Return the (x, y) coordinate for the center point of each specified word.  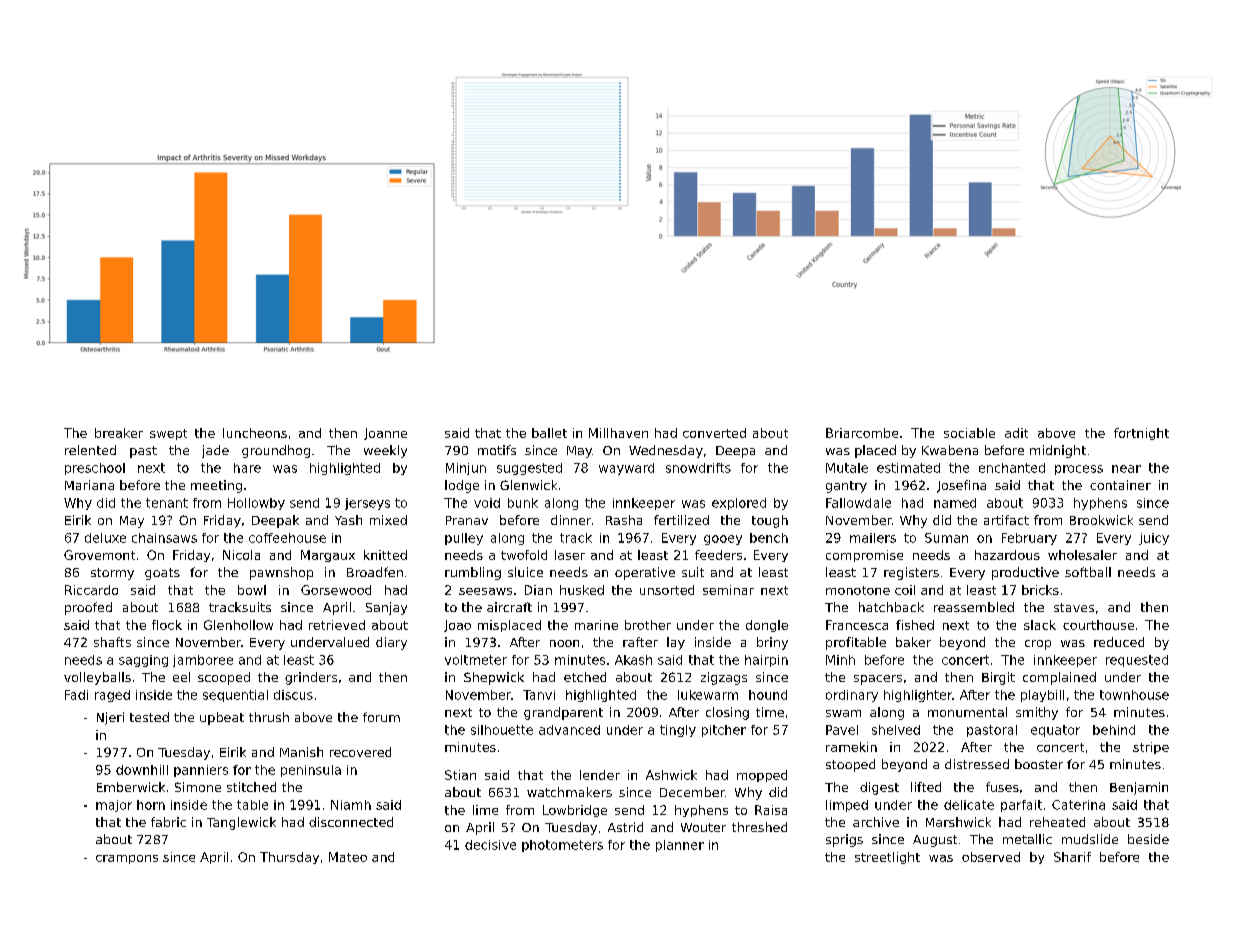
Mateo (348, 857)
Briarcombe (862, 433)
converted (714, 433)
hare (247, 468)
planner (680, 846)
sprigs (844, 840)
